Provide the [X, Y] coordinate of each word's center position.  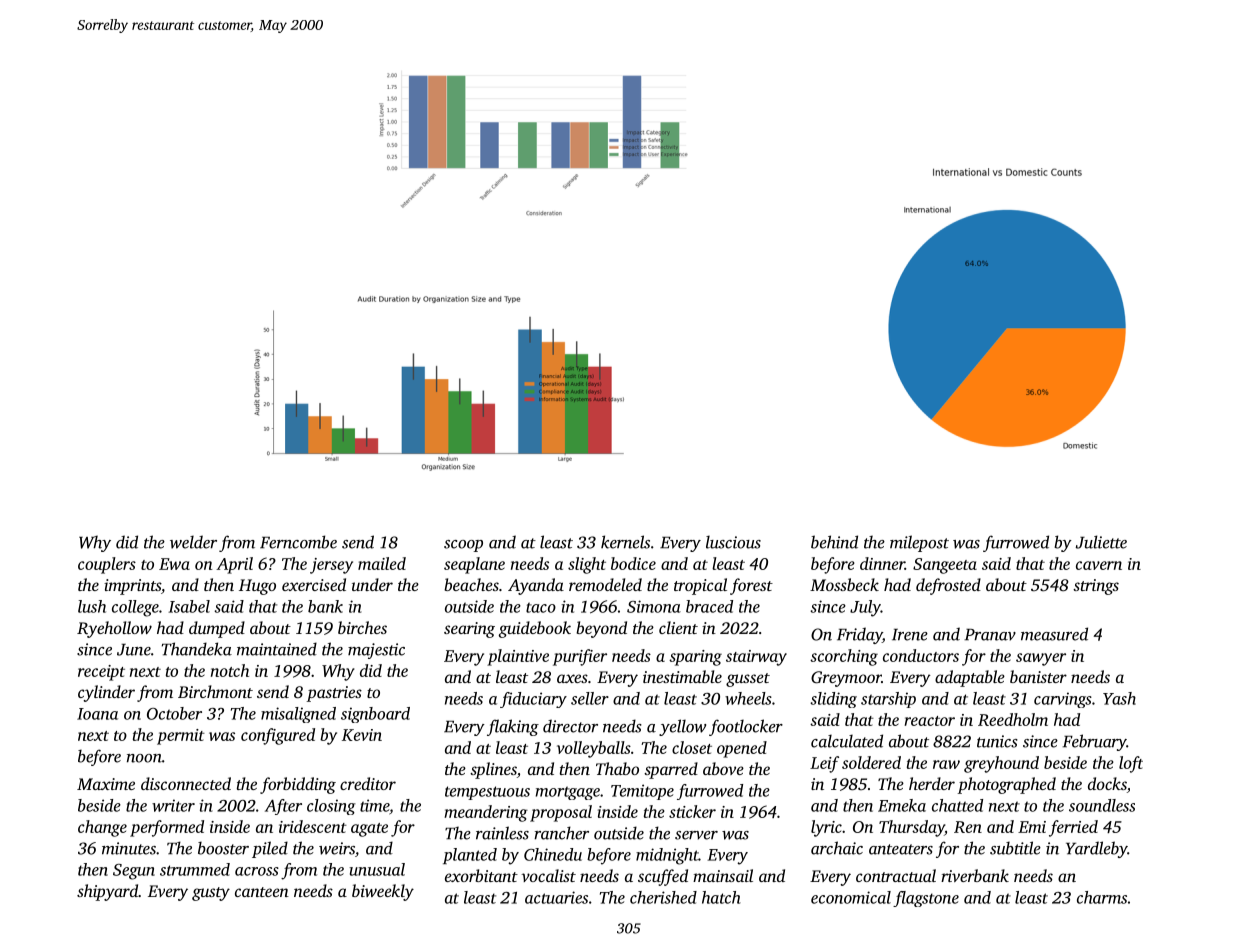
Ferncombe [298, 542]
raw [946, 764]
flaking [513, 727]
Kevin [362, 735]
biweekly [383, 892]
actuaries [556, 897]
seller [590, 698]
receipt [101, 673]
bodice [633, 563]
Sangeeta [945, 566]
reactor [929, 721]
